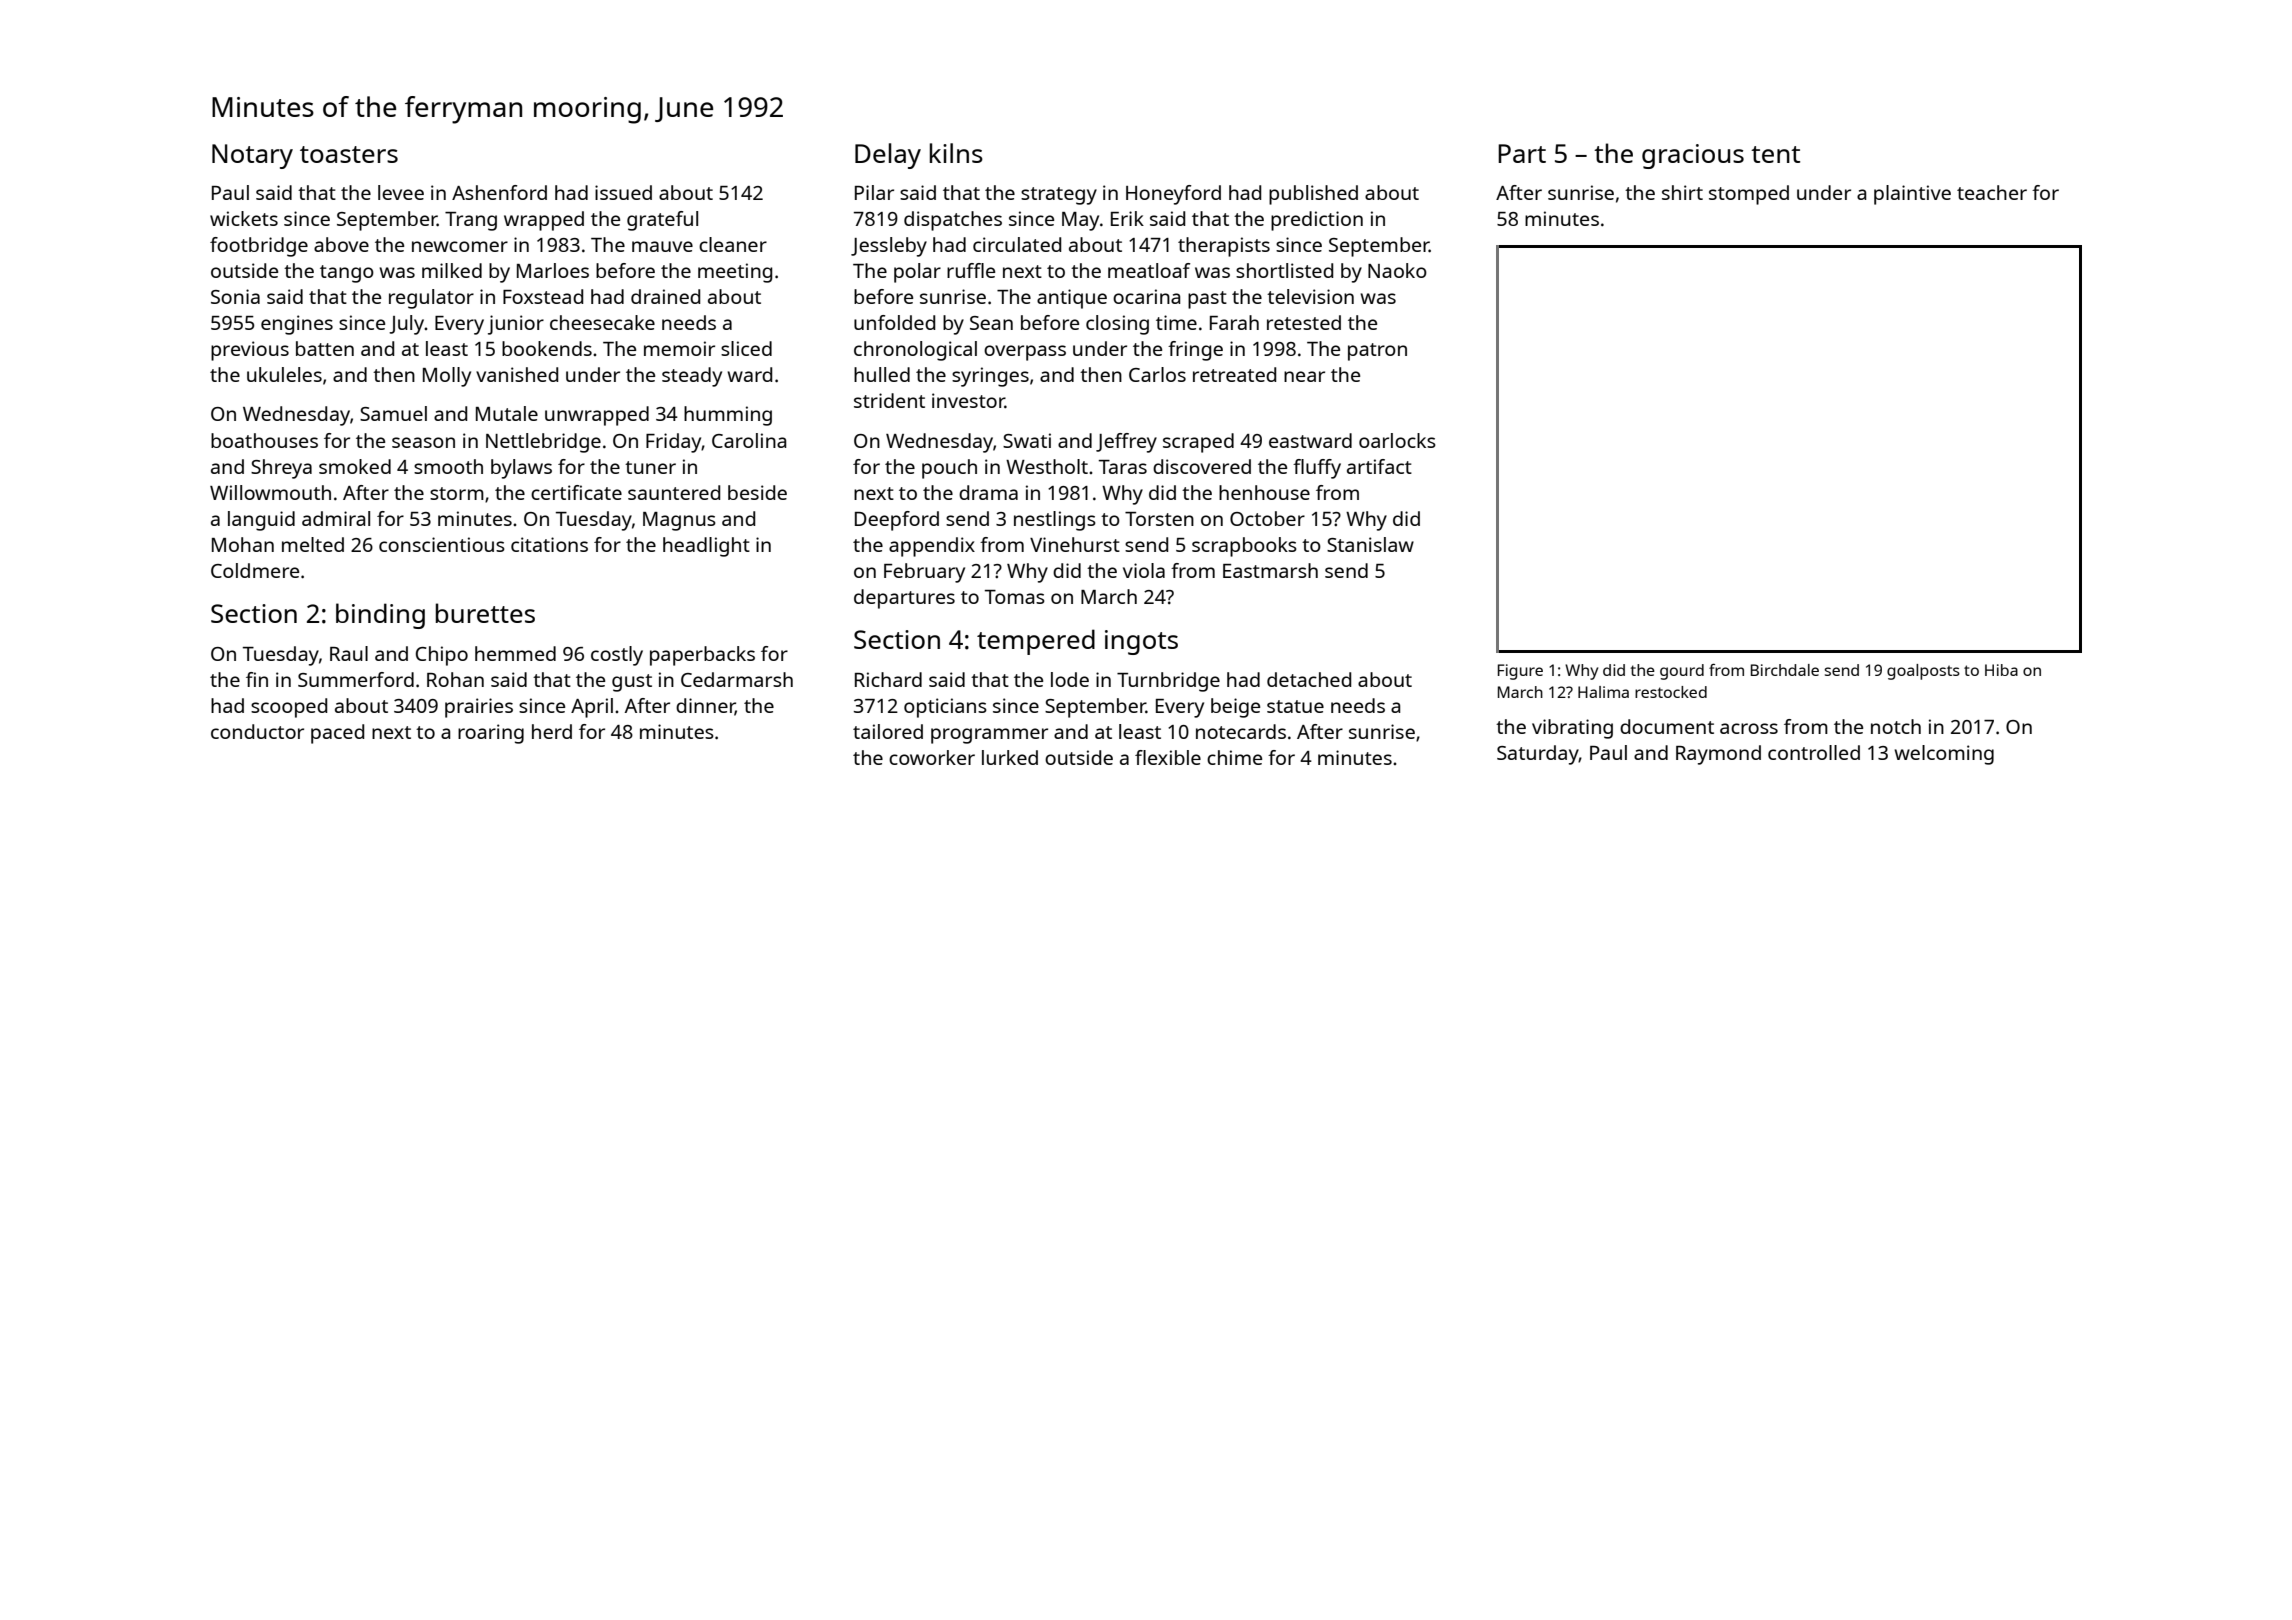 The height and width of the screenshot is (1620, 2292). What do you see at coordinates (1015, 597) in the screenshot?
I see `Tomas` at bounding box center [1015, 597].
